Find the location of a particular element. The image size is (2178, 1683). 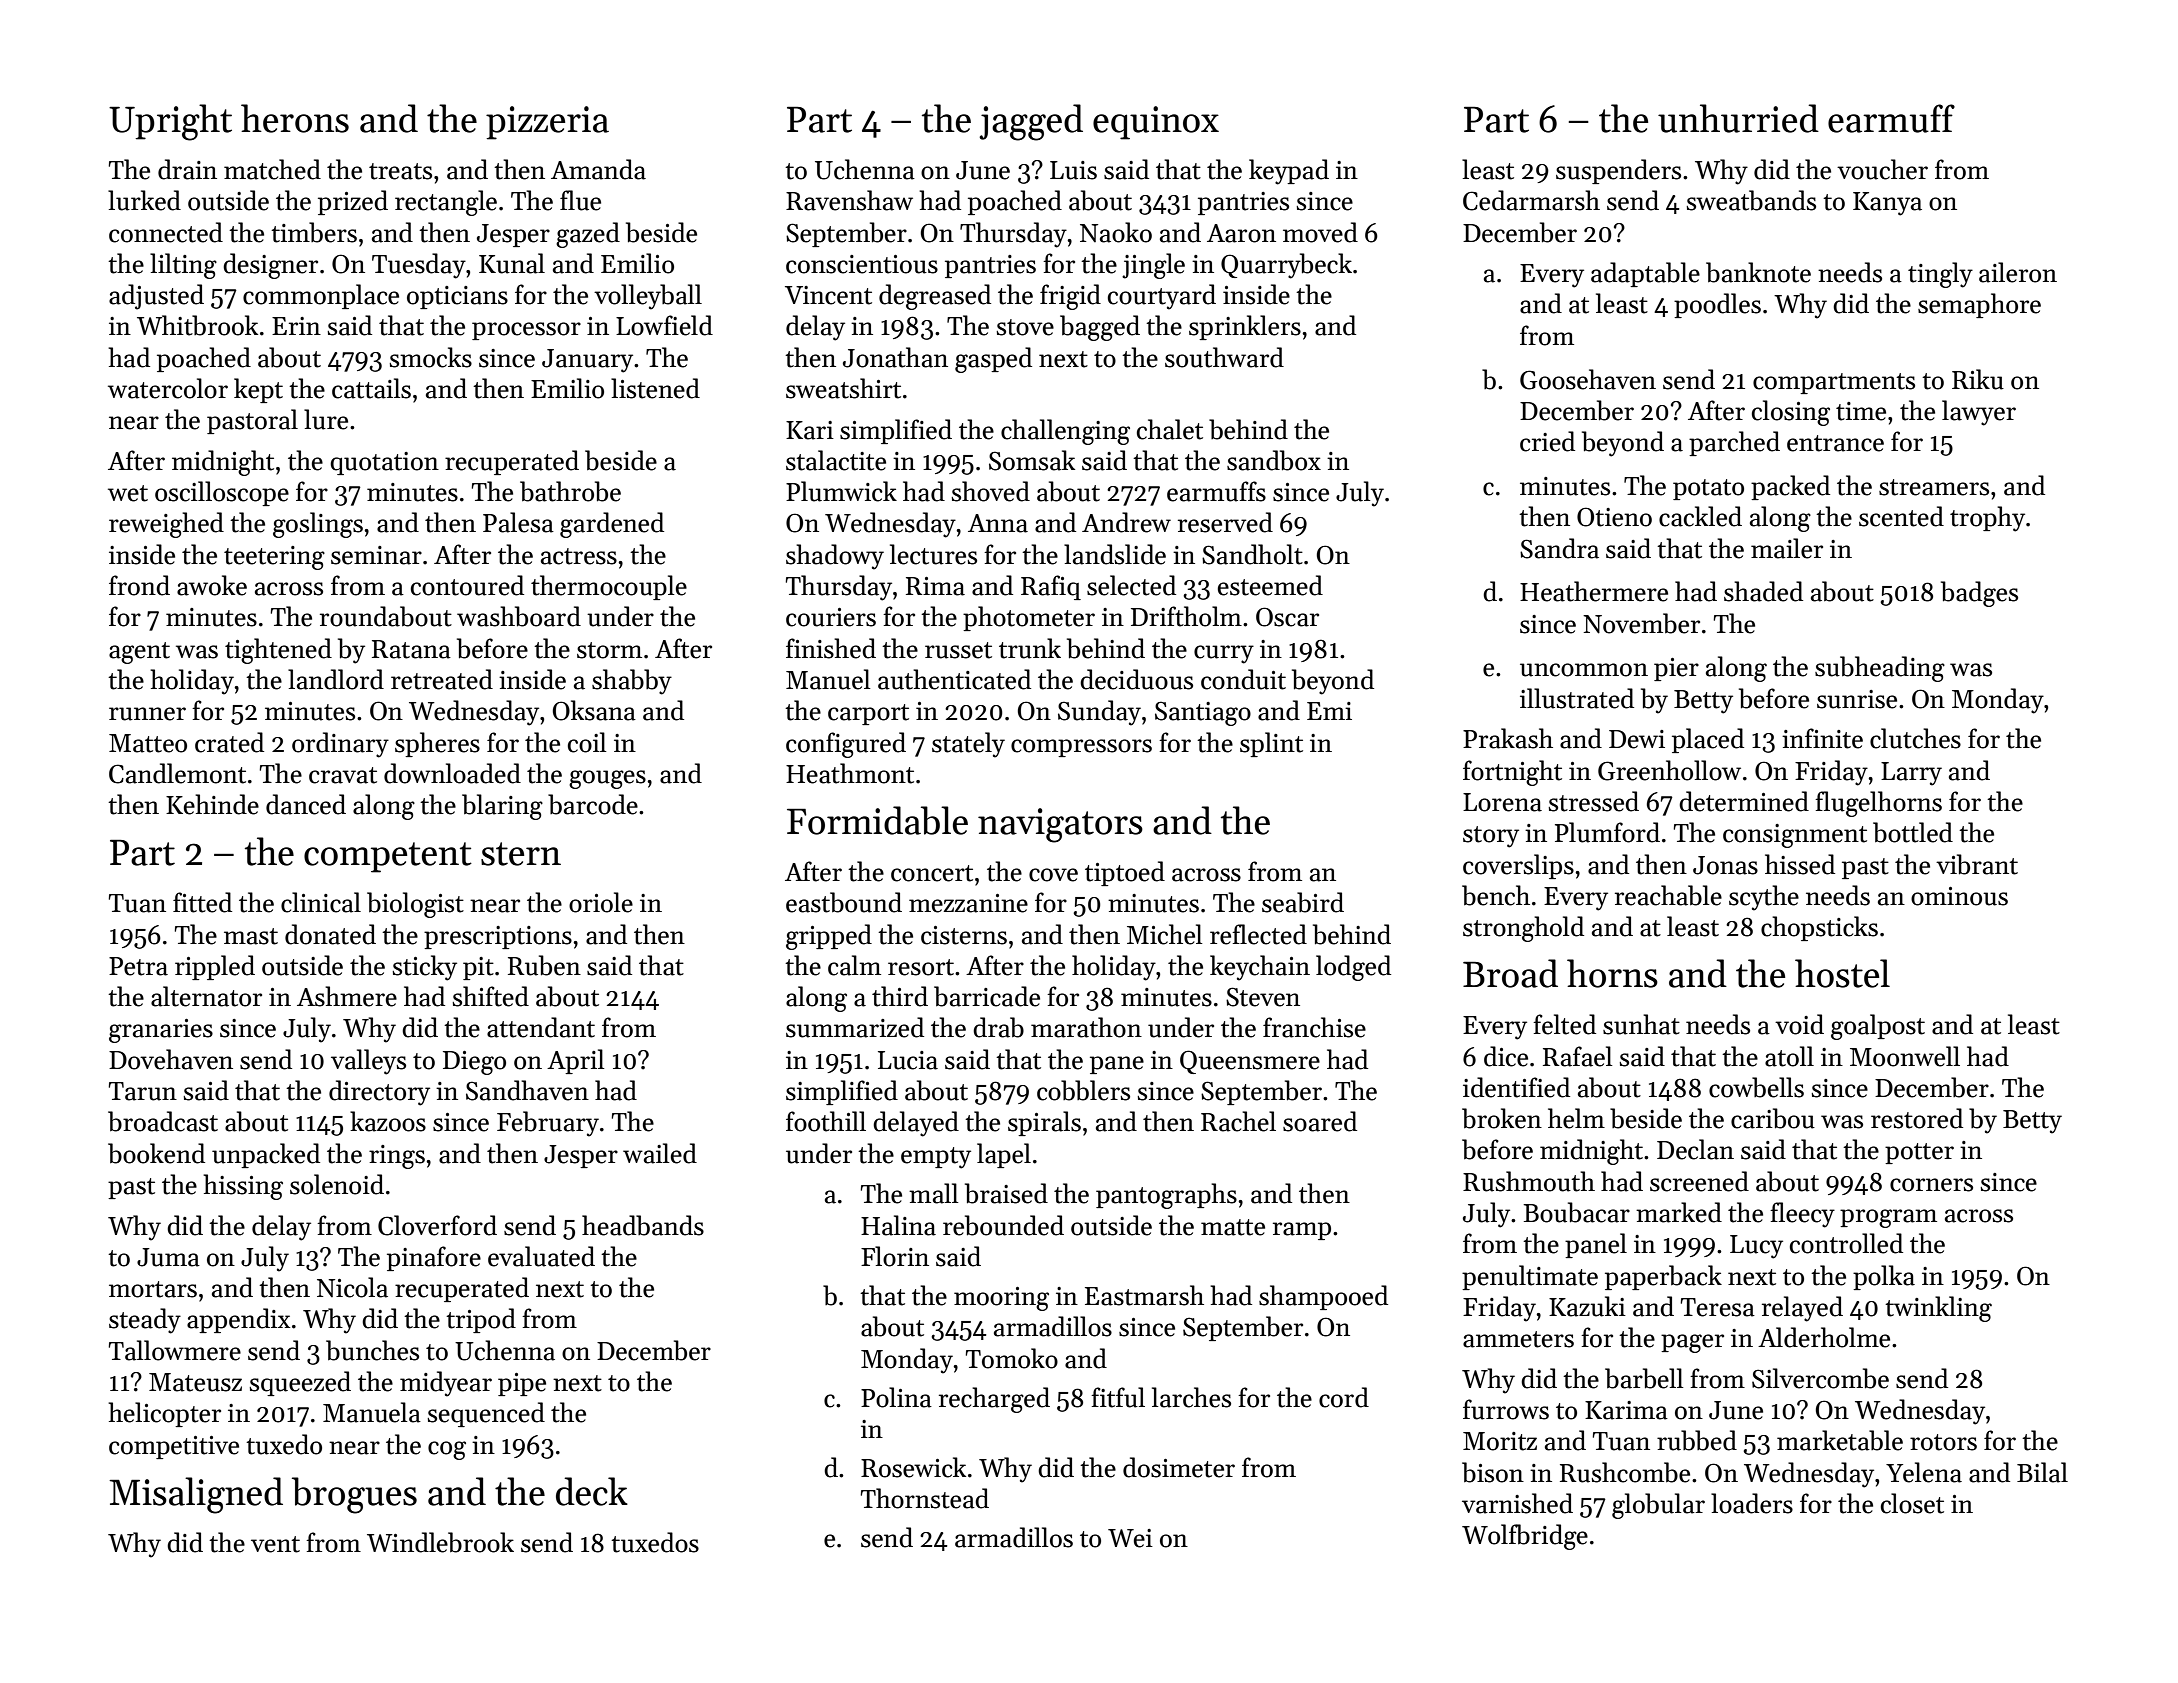

shifted is located at coordinates (491, 996).
